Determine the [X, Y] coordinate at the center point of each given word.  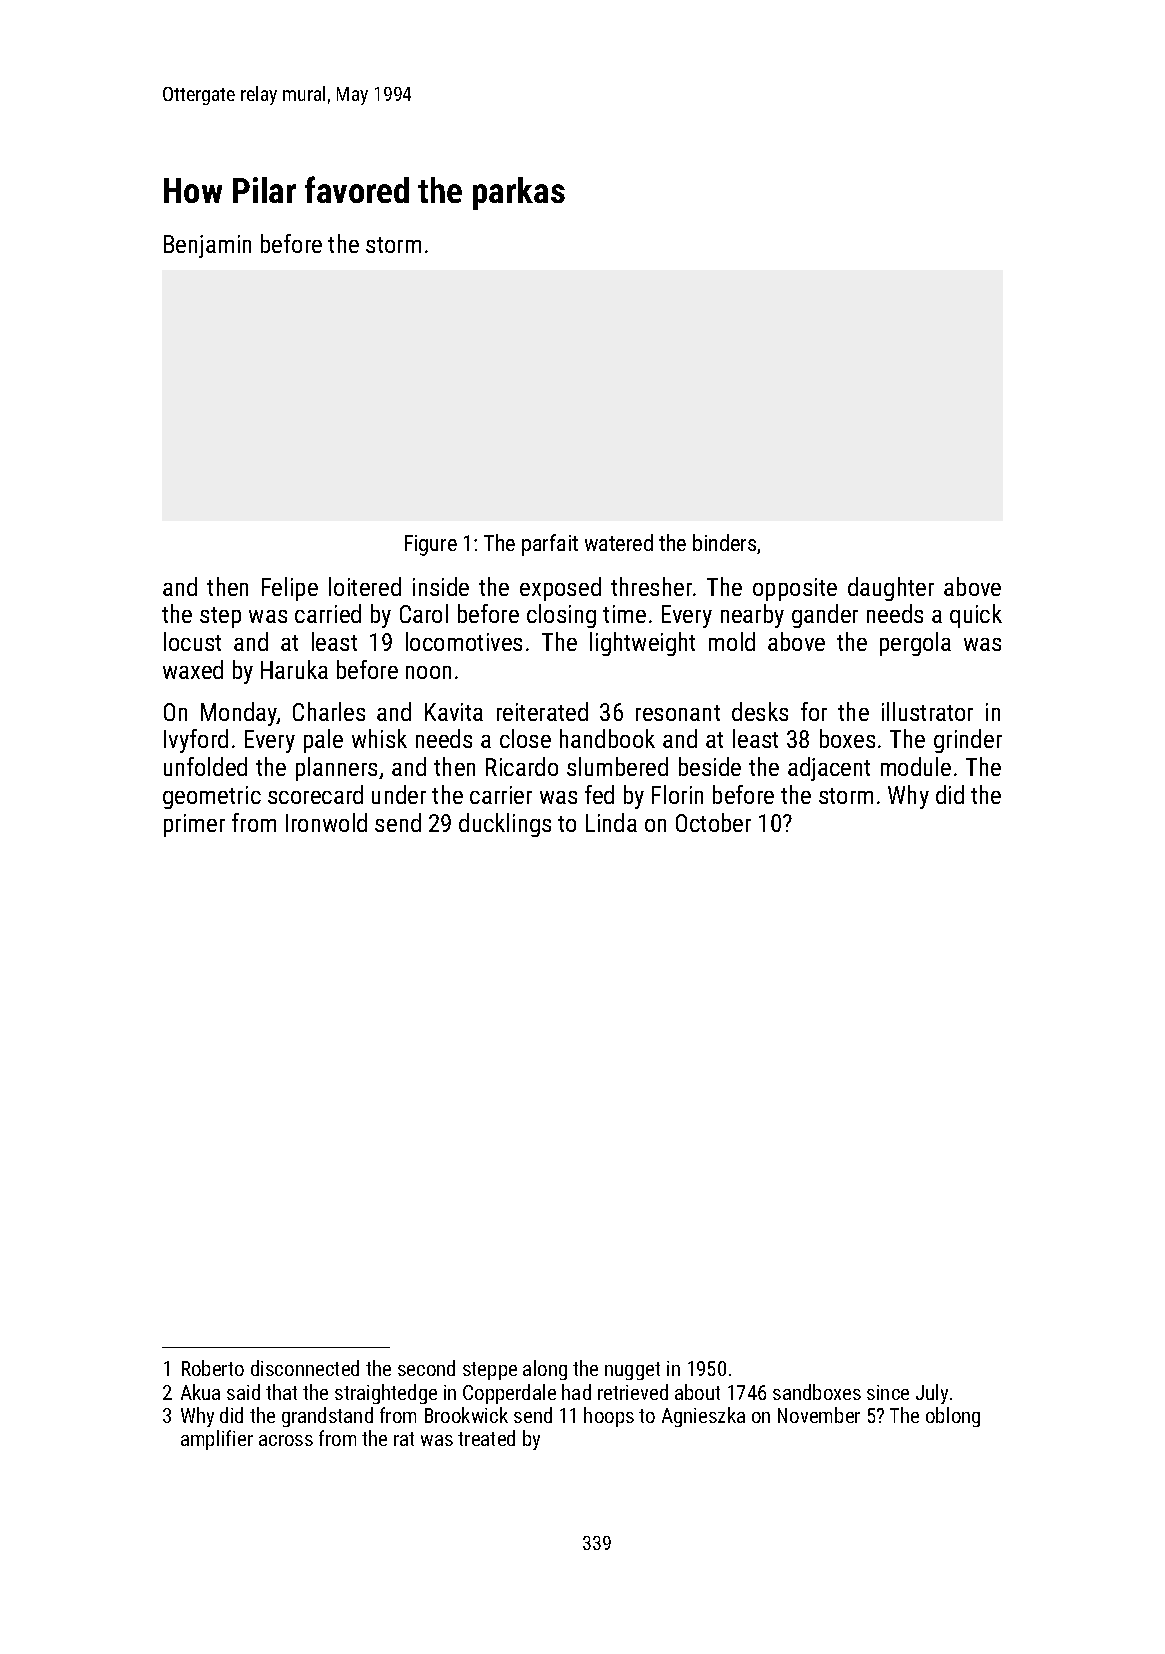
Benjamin [207, 246]
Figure [431, 545]
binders [724, 542]
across [286, 1440]
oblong [953, 1417]
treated [486, 1438]
